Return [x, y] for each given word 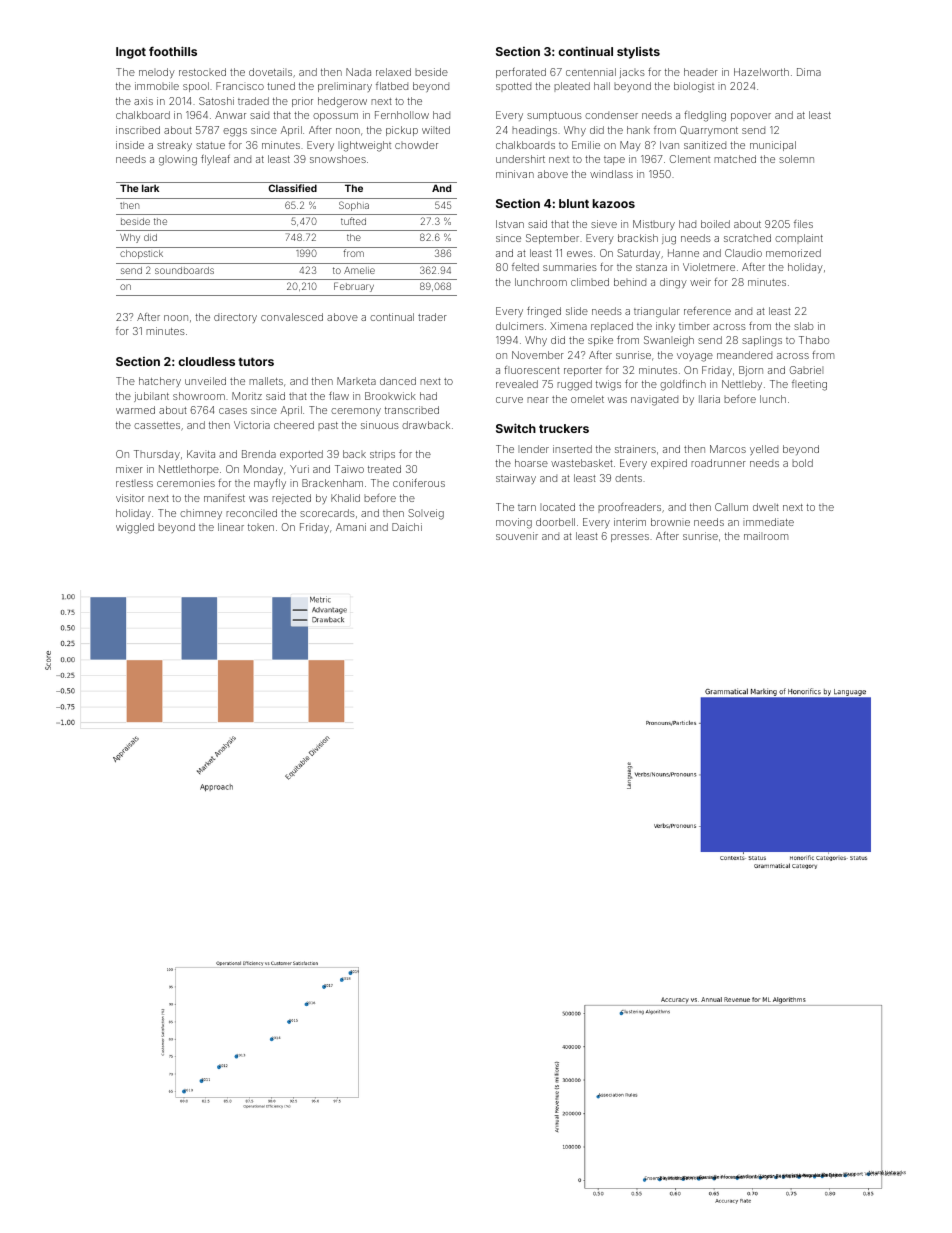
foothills [173, 51]
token [261, 527]
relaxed [393, 72]
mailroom [766, 536]
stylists [638, 52]
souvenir [517, 536]
